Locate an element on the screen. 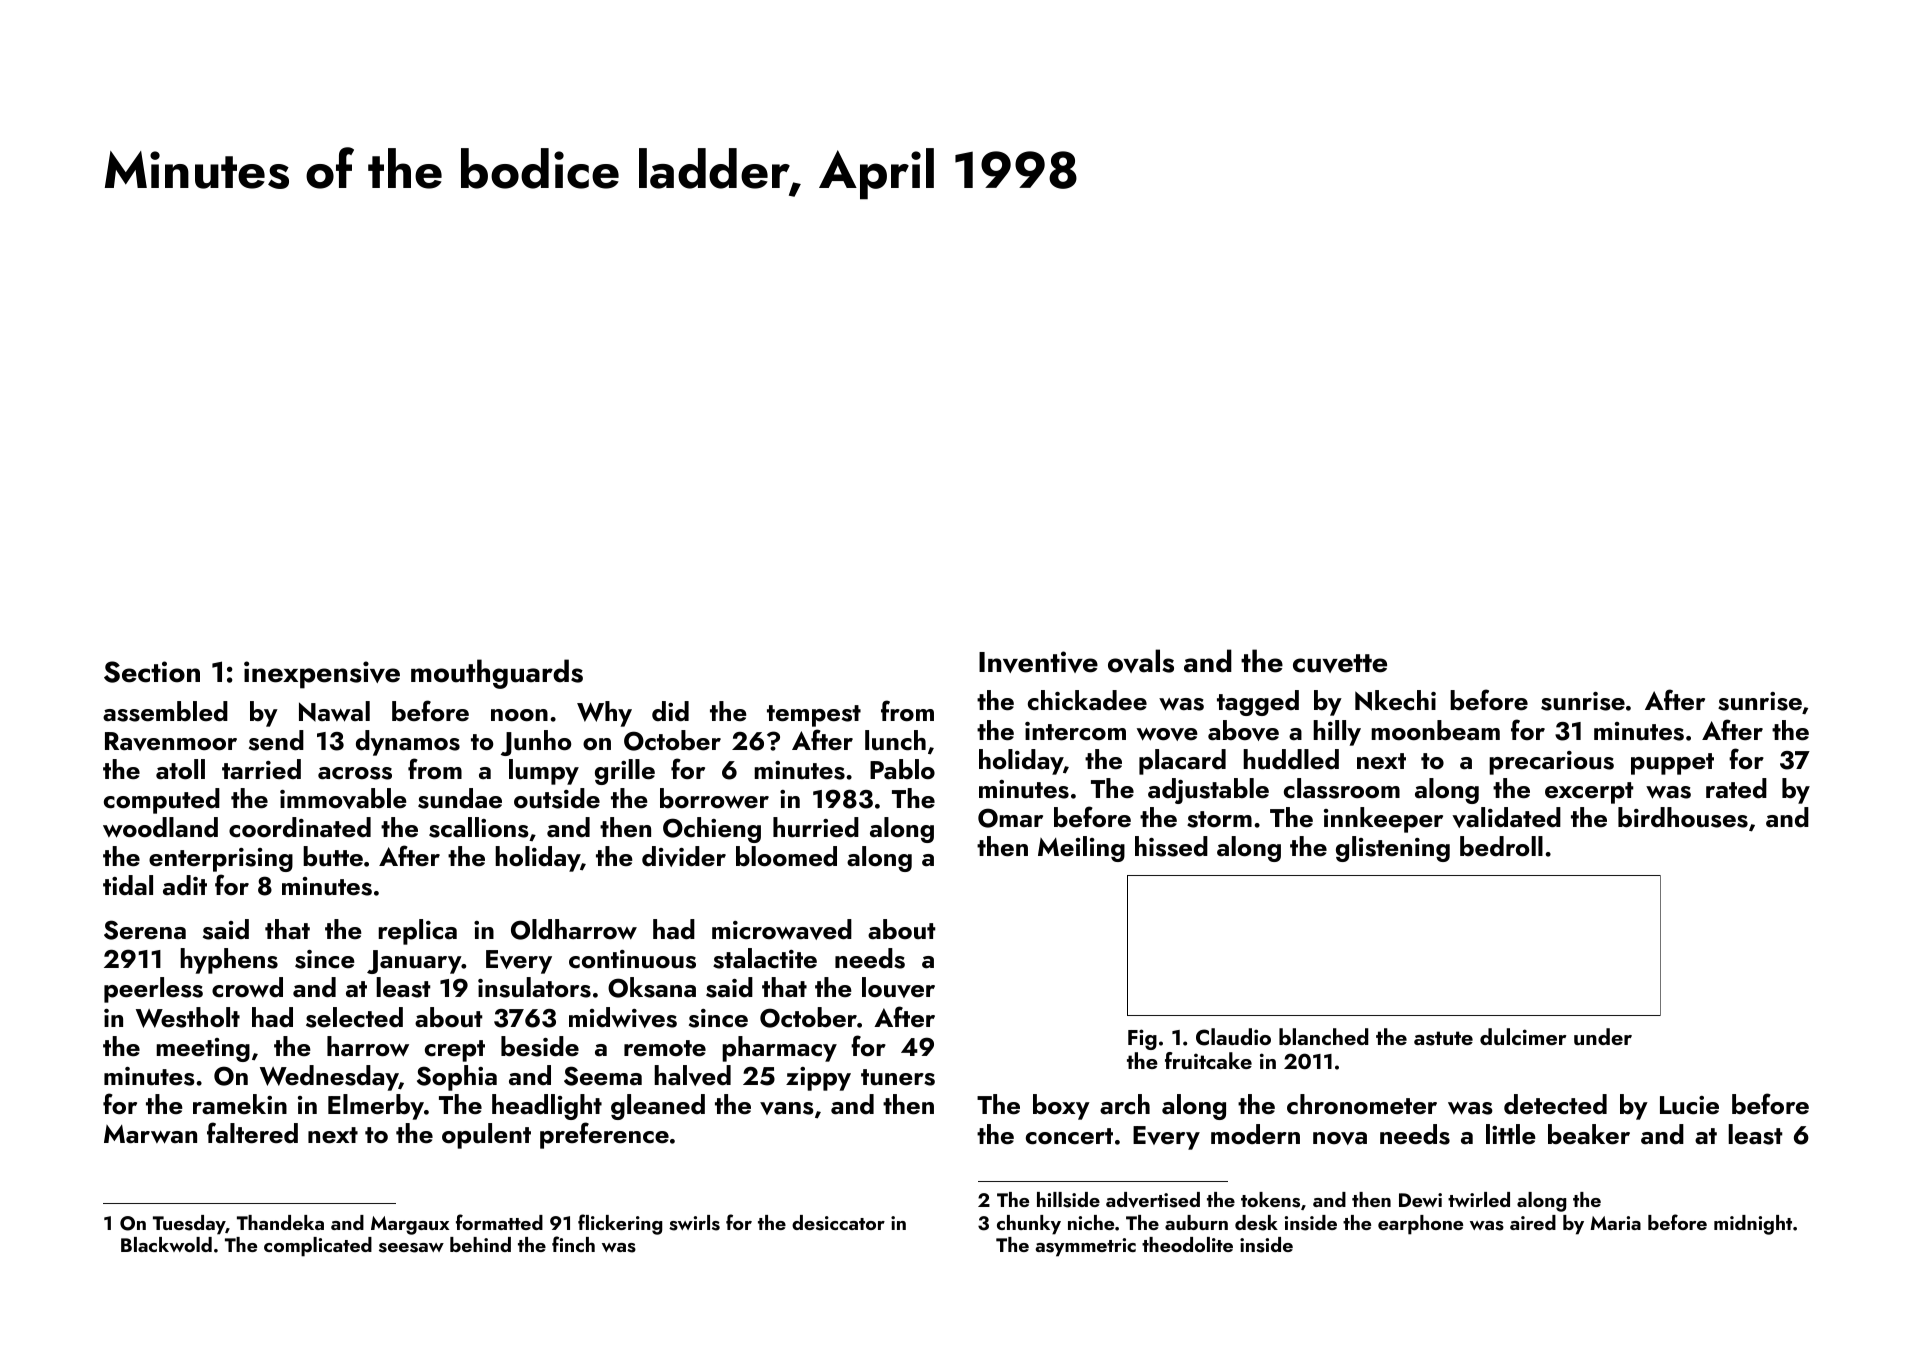 The height and width of the screenshot is (1353, 1913). tempest is located at coordinates (814, 716).
